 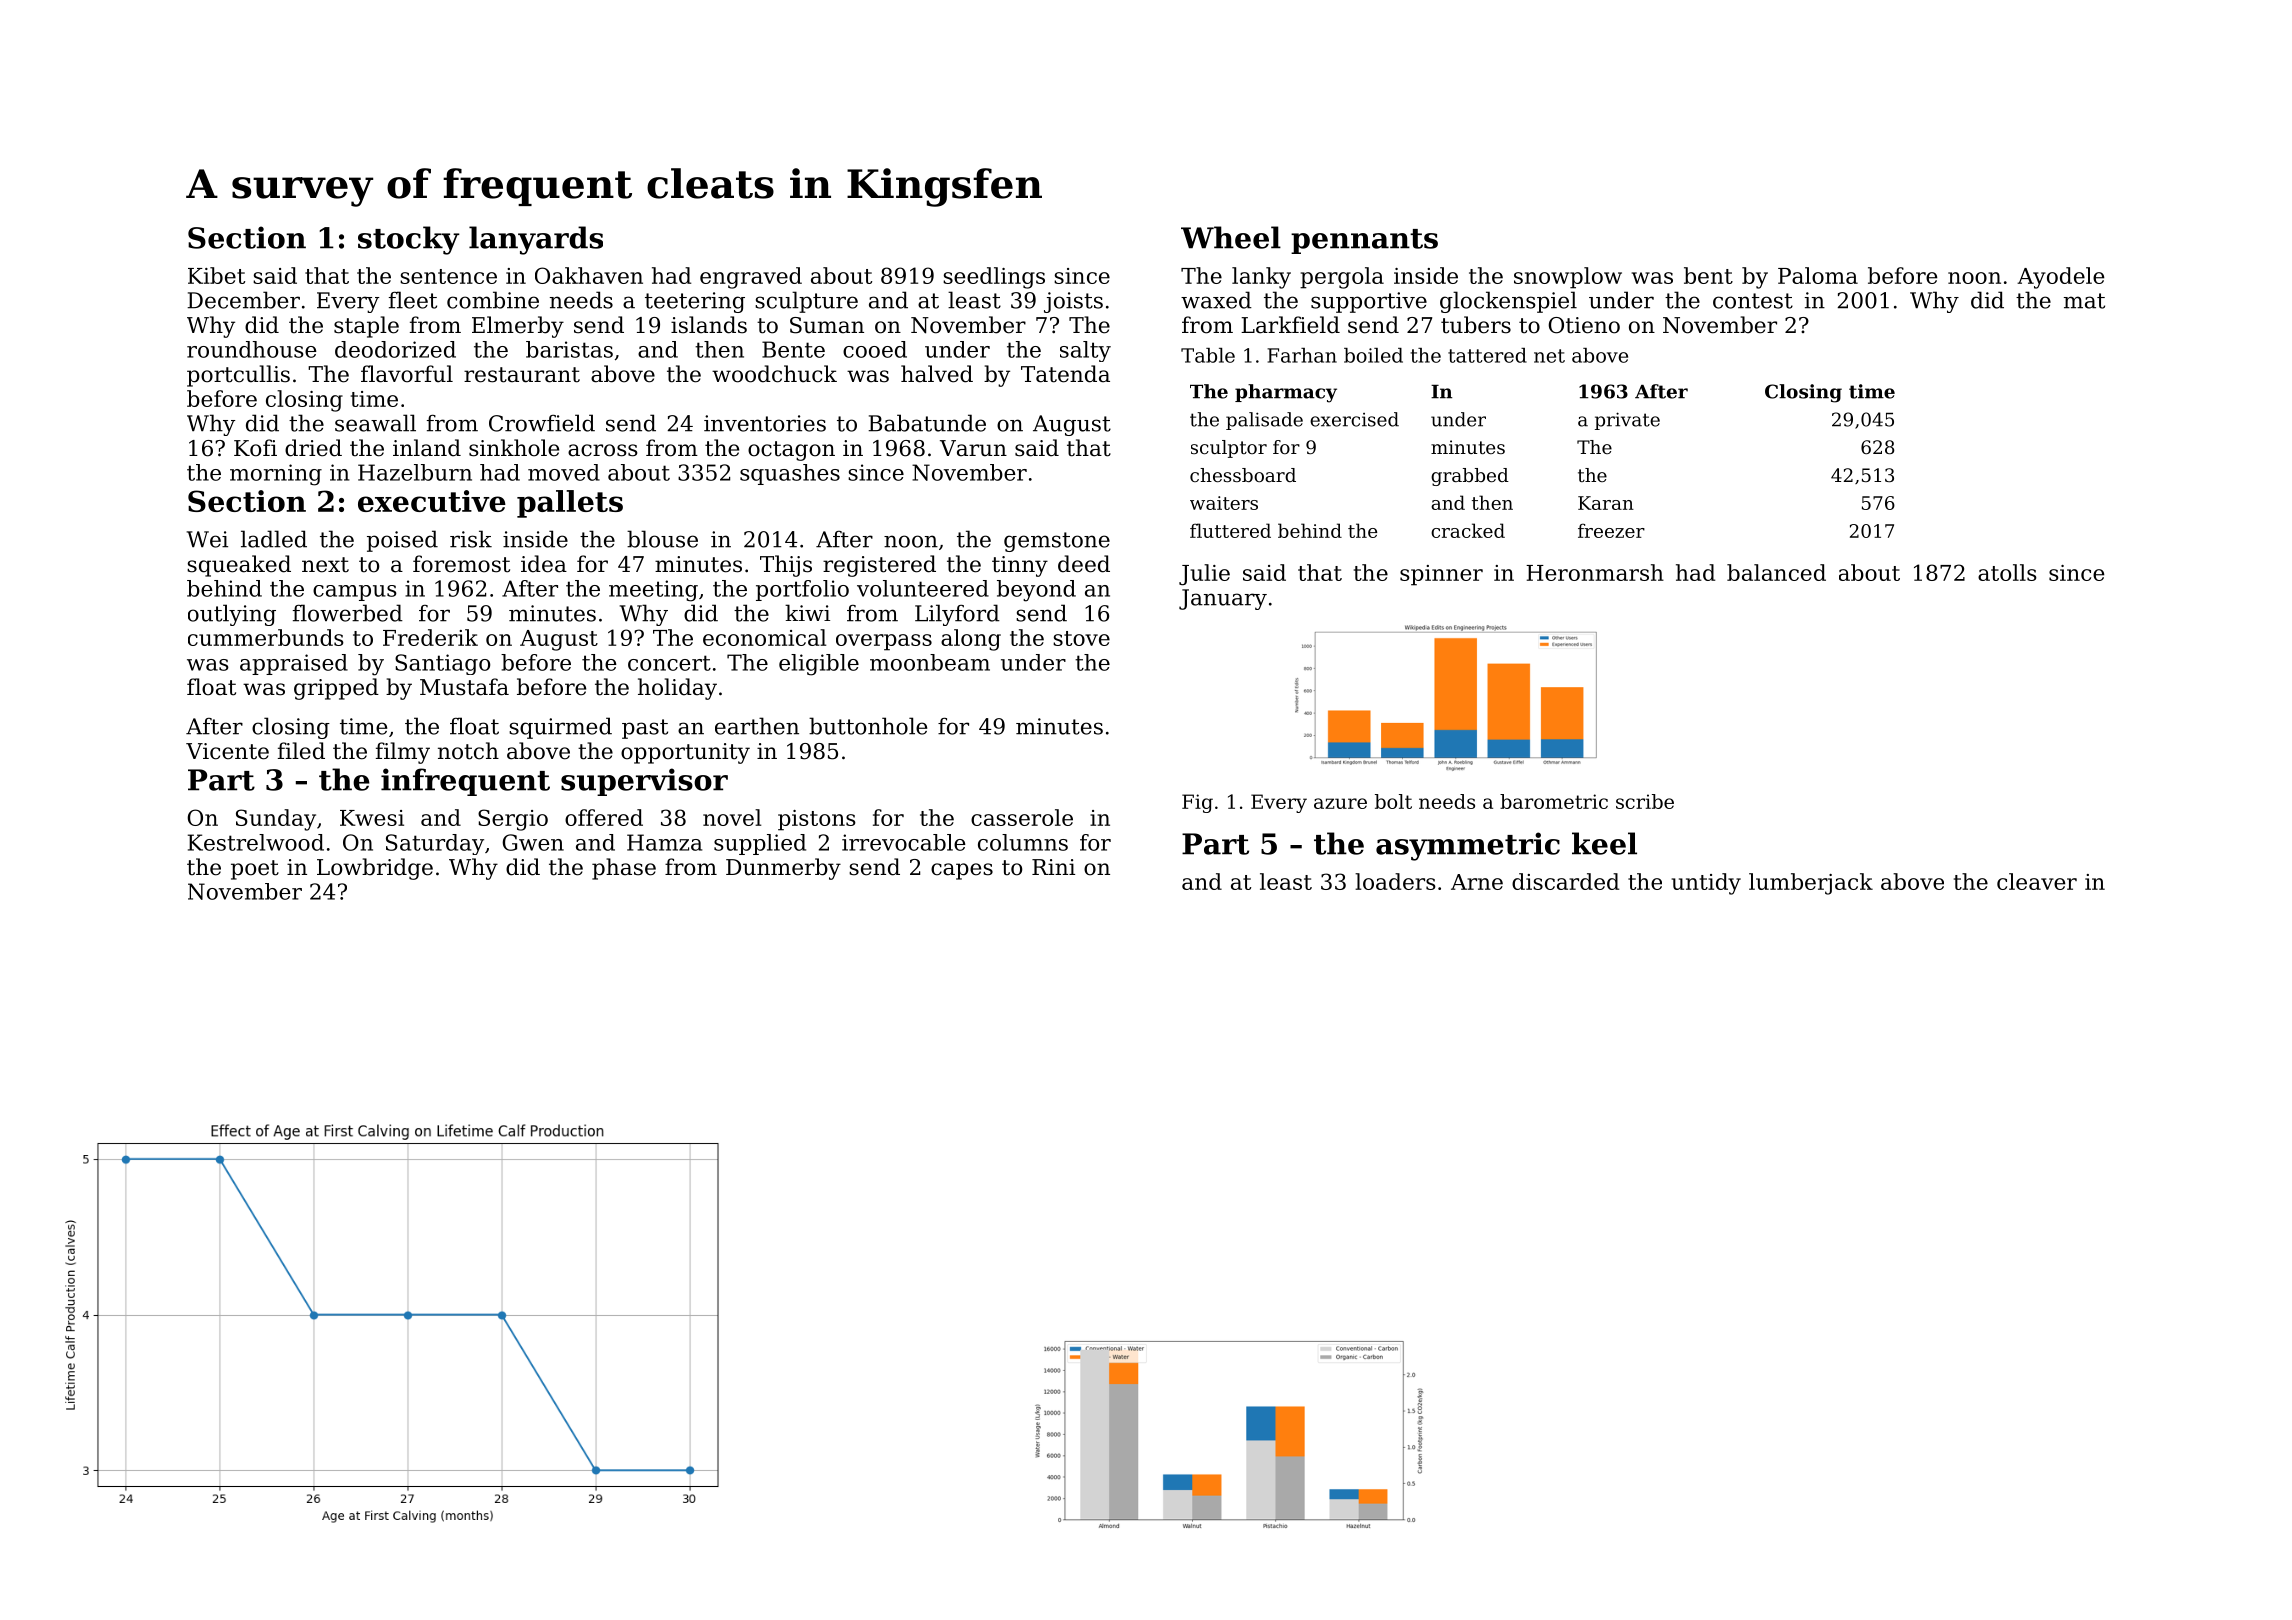 I want to click on octagon, so click(x=791, y=451).
